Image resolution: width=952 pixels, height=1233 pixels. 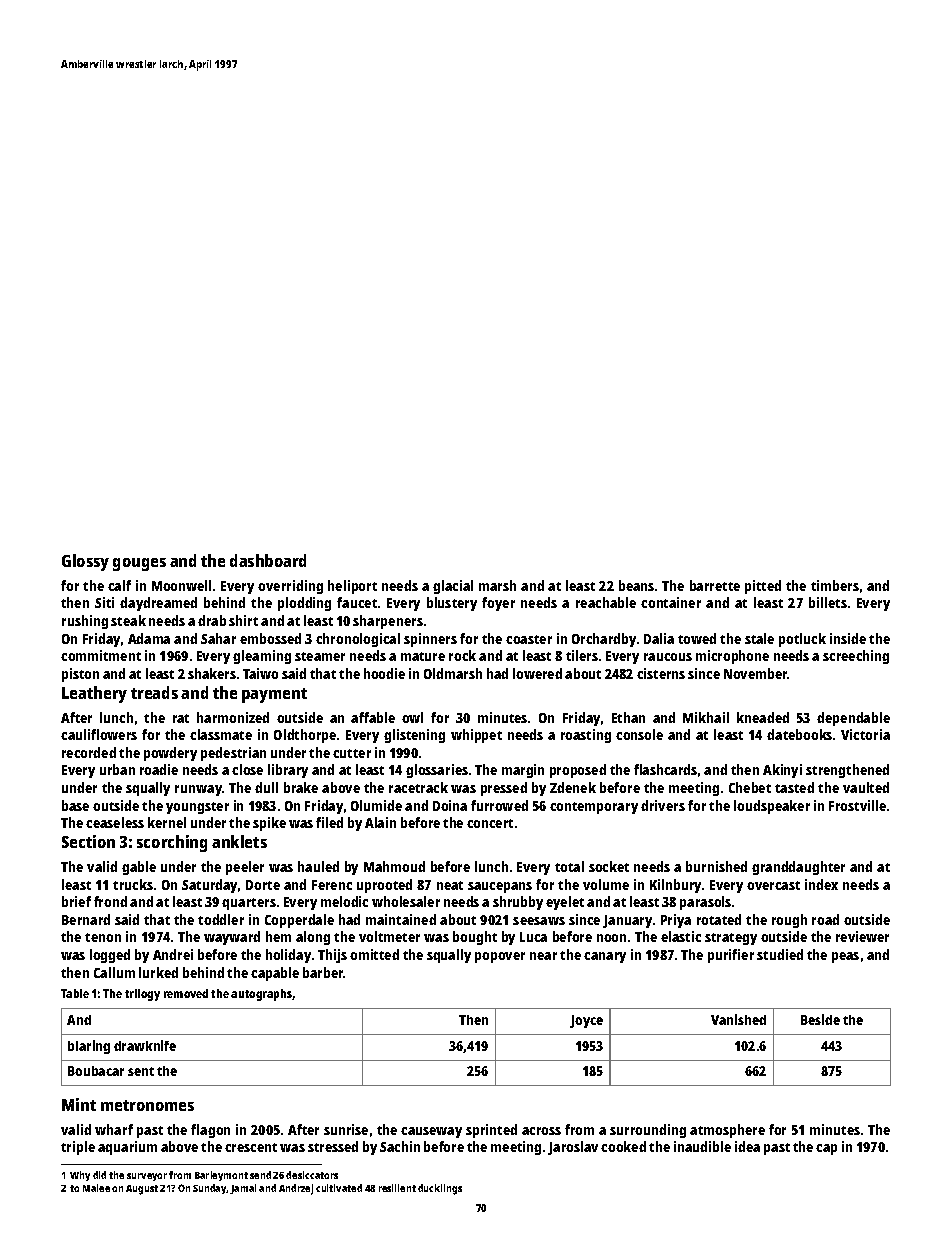 I want to click on surveyor, so click(x=147, y=1177).
